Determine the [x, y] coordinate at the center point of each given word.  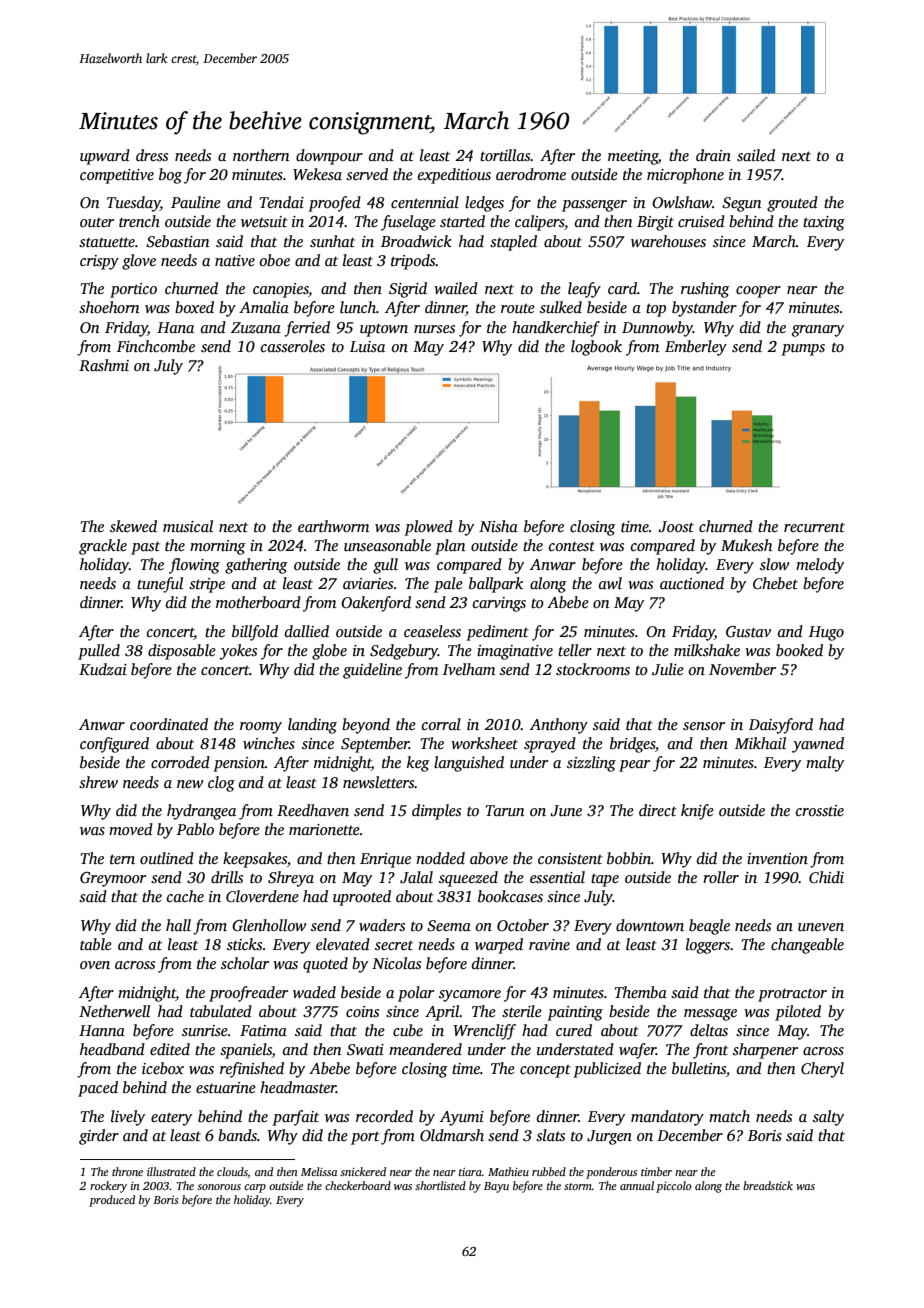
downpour [329, 157]
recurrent [814, 527]
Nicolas [396, 963]
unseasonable [387, 545]
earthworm [333, 526]
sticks [244, 944]
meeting [633, 157]
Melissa [319, 1171]
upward [105, 157]
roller [721, 877]
